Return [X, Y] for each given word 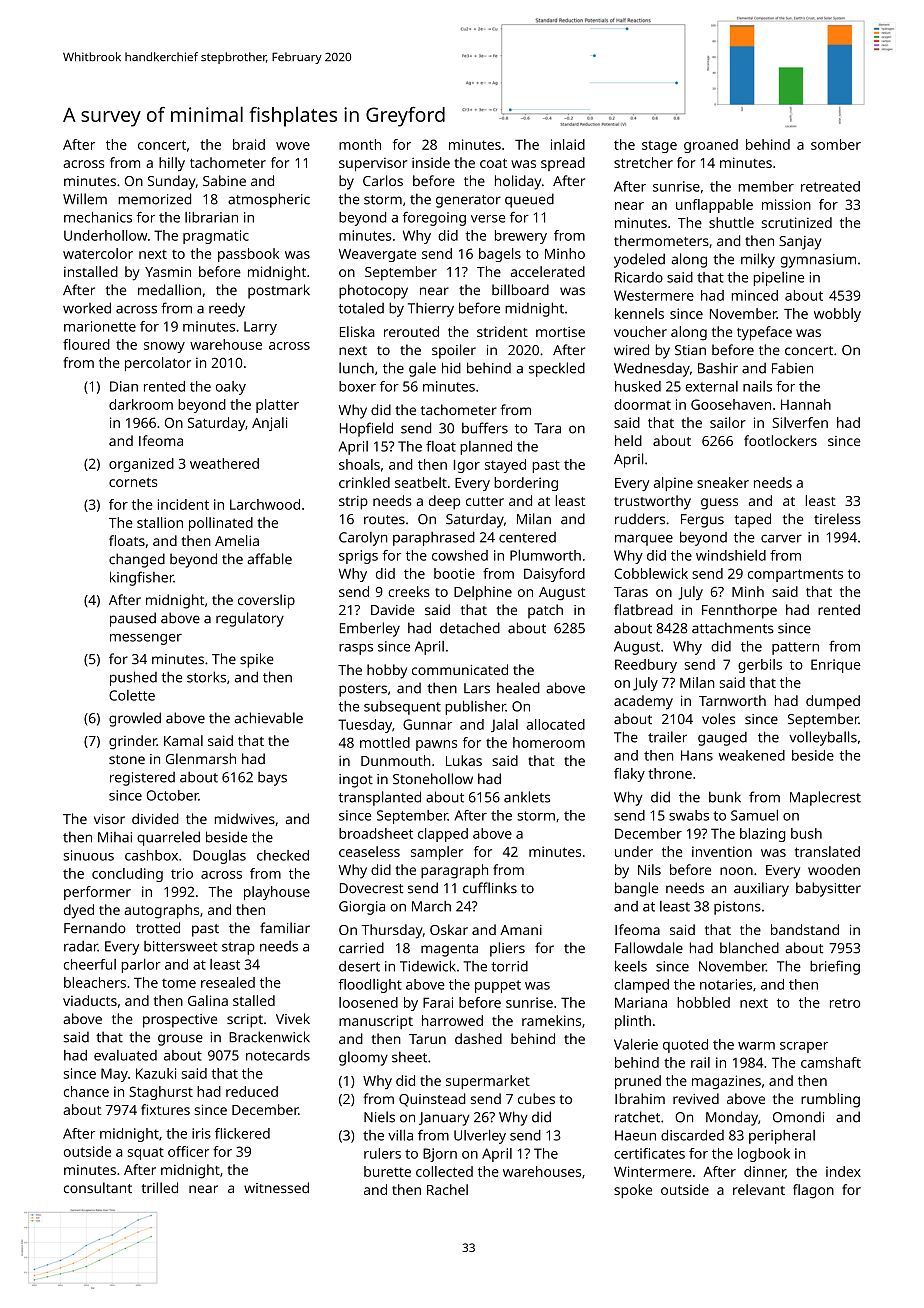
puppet [498, 986]
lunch [356, 368]
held [628, 440]
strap [238, 948]
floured [86, 344]
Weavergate [377, 255]
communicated [460, 669]
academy [643, 702]
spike [257, 660]
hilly [172, 164]
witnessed [276, 1188]
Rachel [447, 1189]
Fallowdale [649, 948]
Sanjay [800, 243]
